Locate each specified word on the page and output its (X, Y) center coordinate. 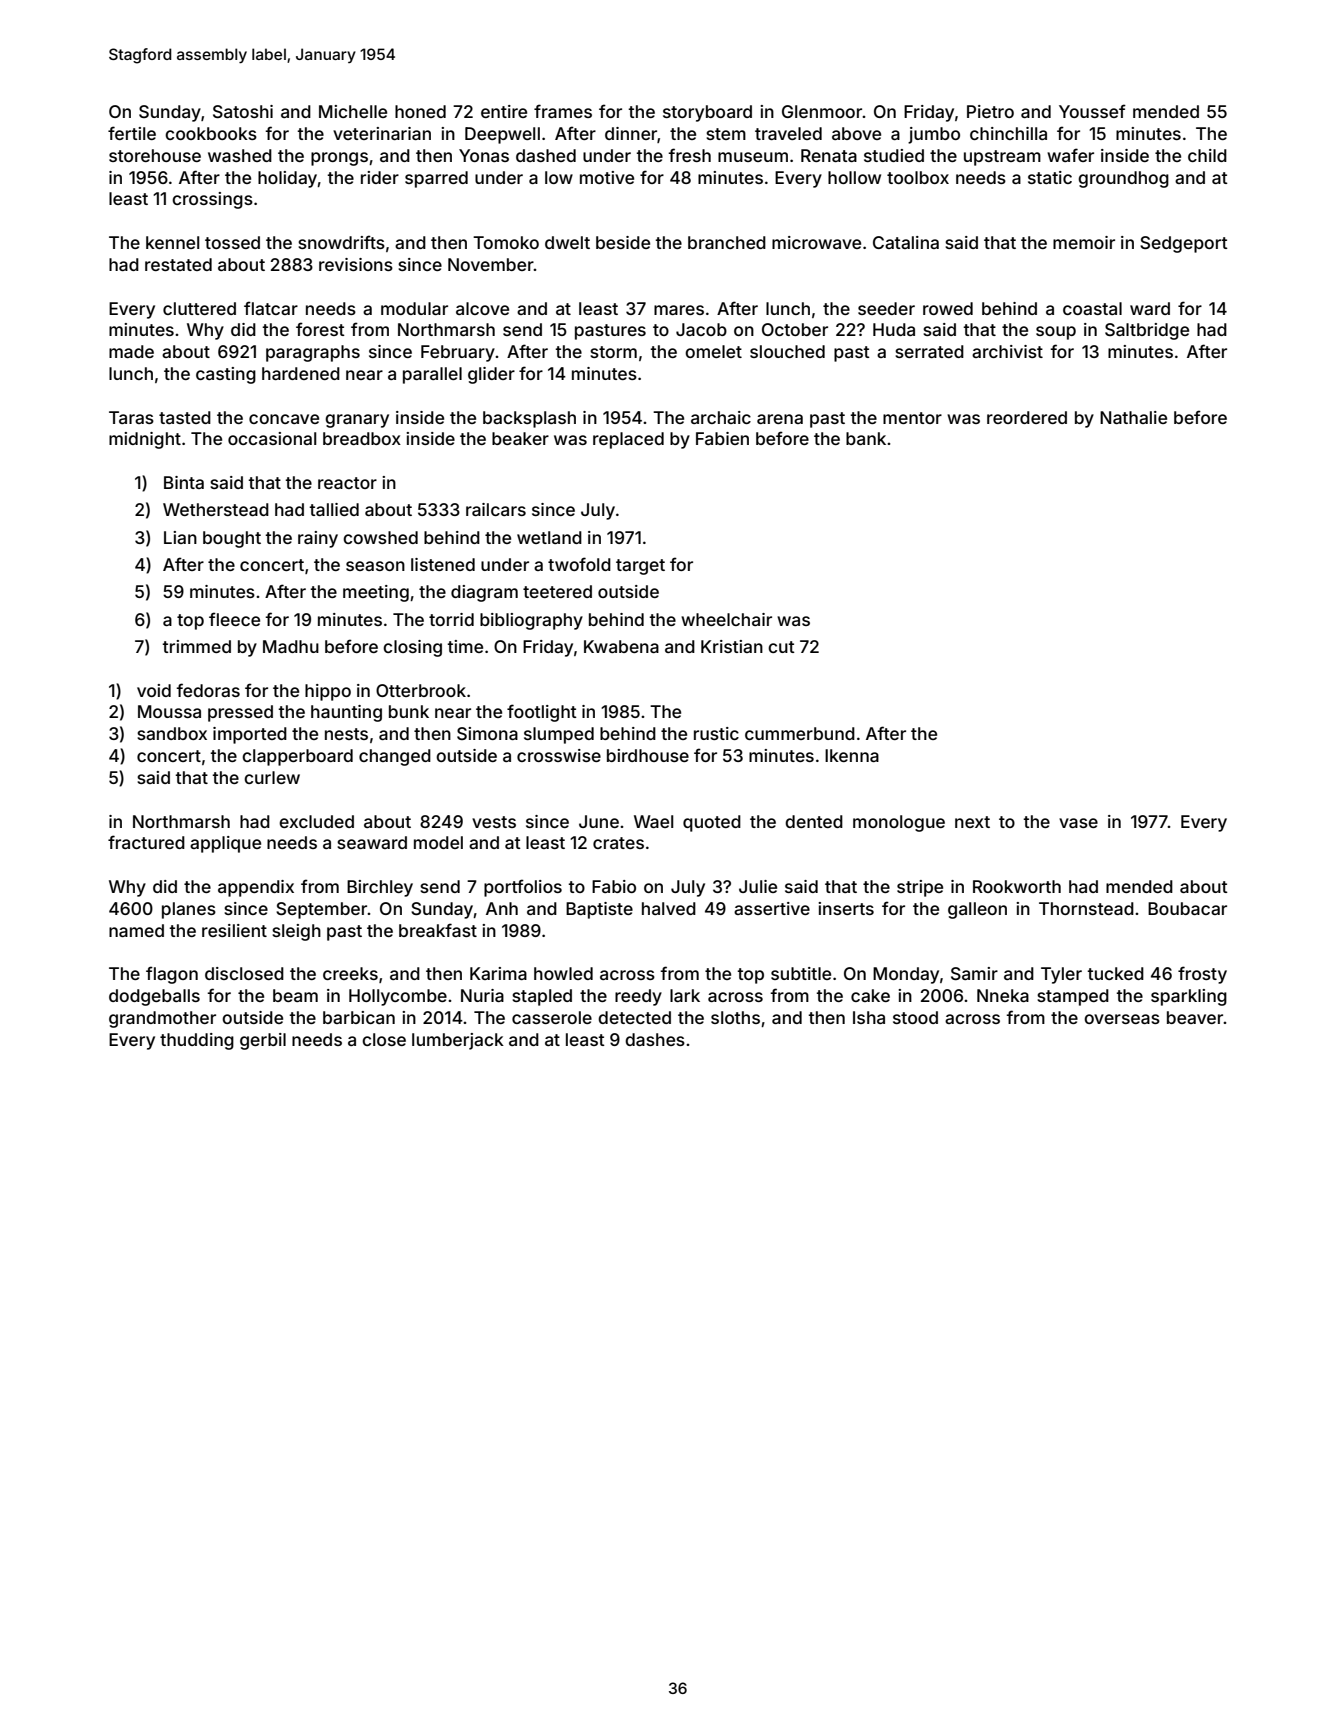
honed (420, 111)
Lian (180, 537)
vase (1078, 823)
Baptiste (599, 910)
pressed (240, 713)
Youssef (1092, 111)
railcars (496, 509)
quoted (712, 823)
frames (563, 111)
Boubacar (1187, 908)
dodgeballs (154, 997)
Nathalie (1133, 417)
